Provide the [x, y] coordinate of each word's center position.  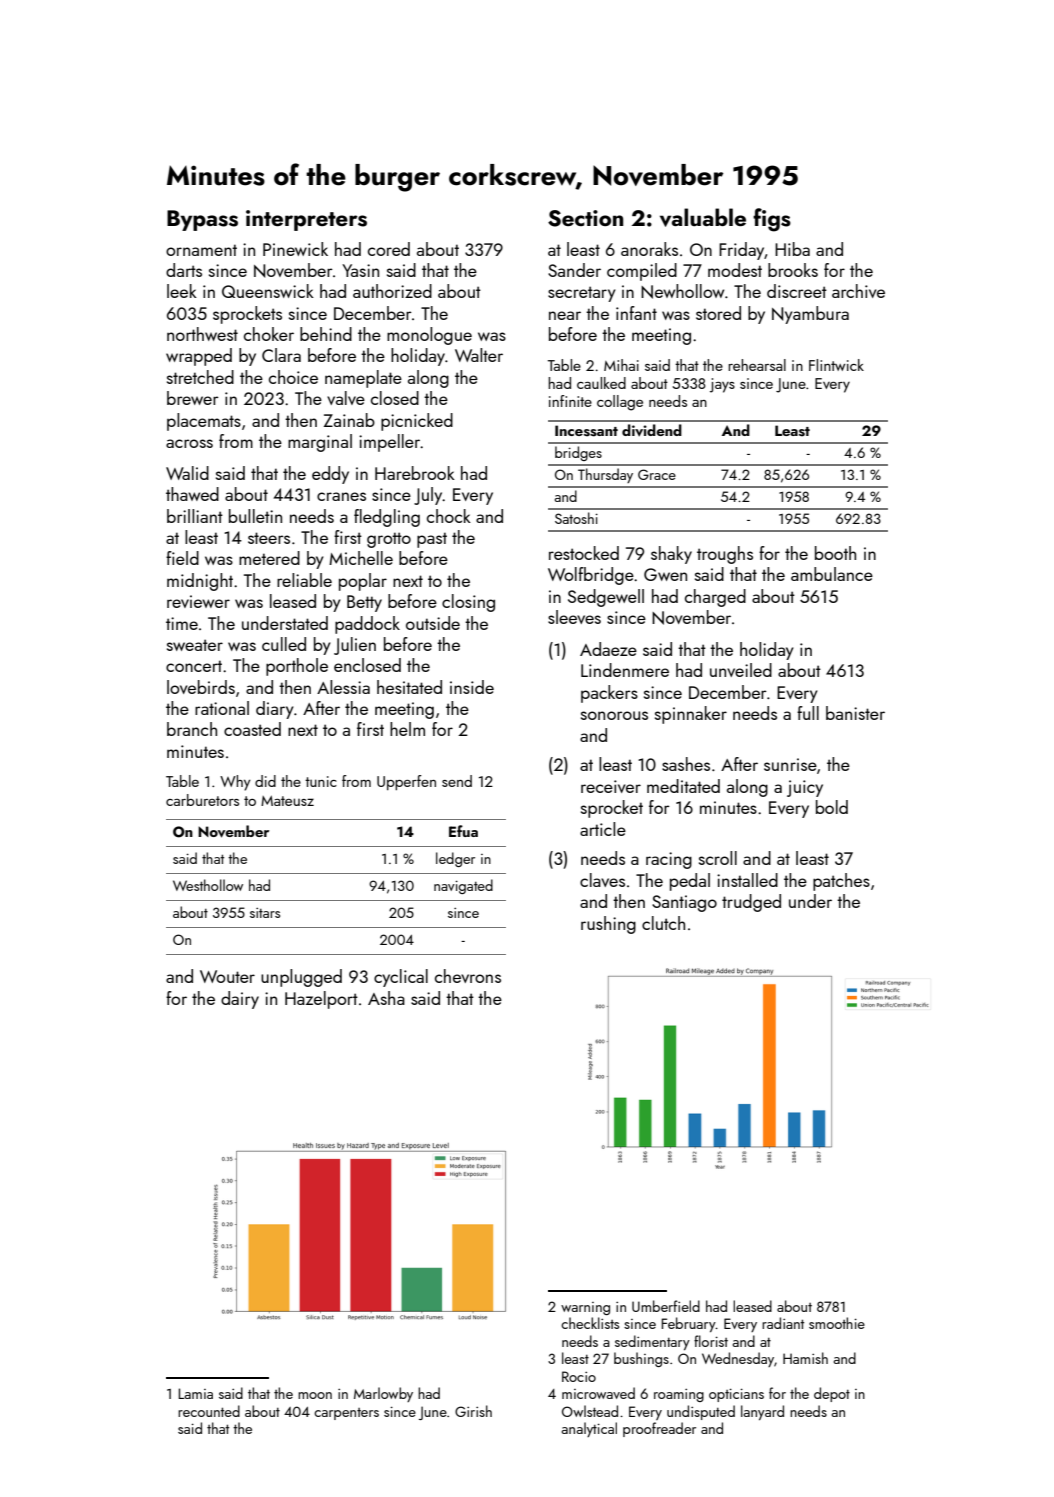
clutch [663, 923]
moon [315, 1395]
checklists [590, 1323]
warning [585, 1308]
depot [832, 1394]
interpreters [306, 220]
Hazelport [321, 1000]
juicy [805, 788]
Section [585, 218]
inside [472, 687]
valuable [703, 217]
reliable [304, 580]
